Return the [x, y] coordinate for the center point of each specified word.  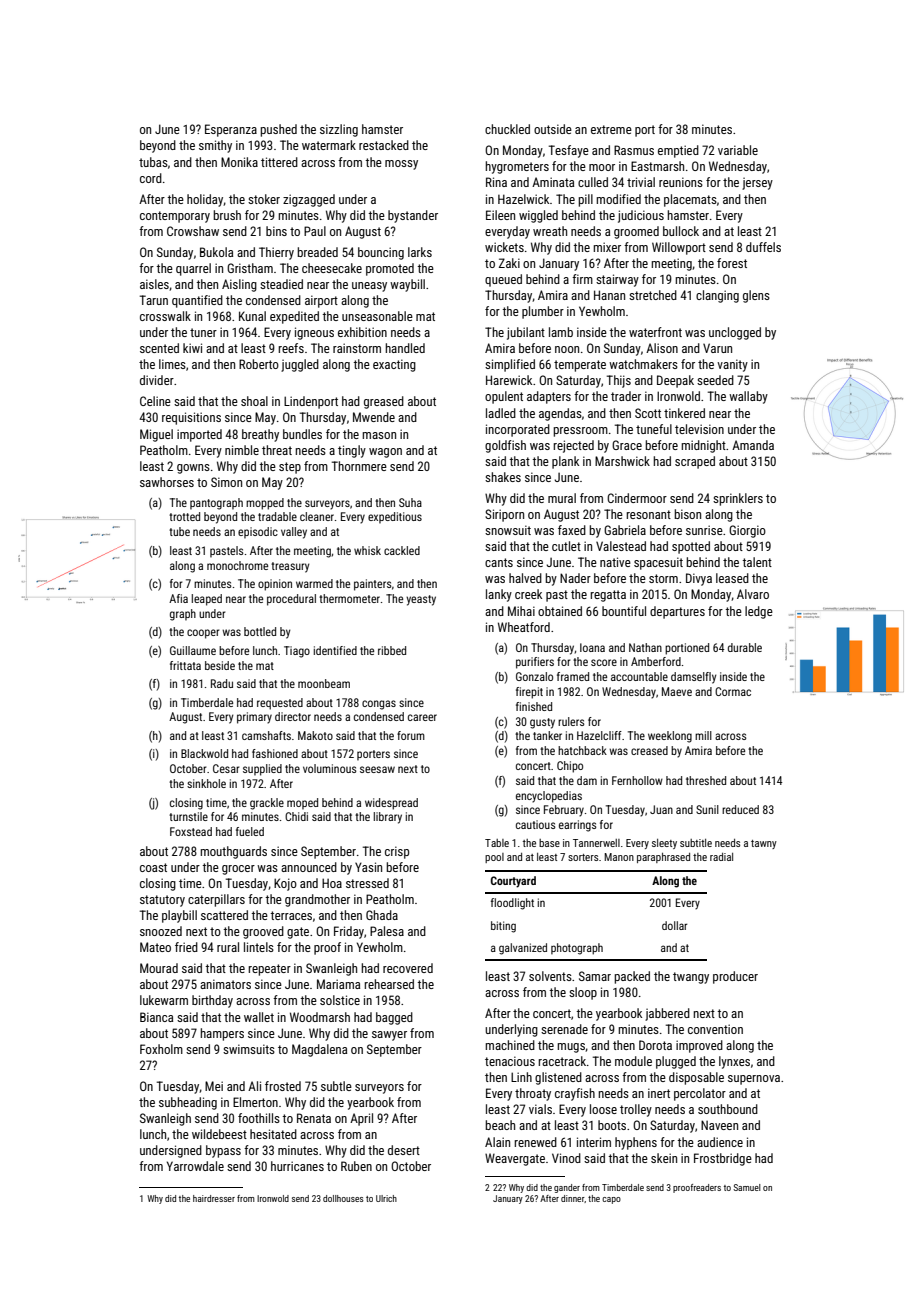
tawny [764, 844]
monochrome [237, 565]
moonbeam [324, 683]
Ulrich [386, 1198]
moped [302, 804]
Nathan [645, 647]
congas [379, 705]
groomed [636, 232]
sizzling [339, 130]
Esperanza [231, 130]
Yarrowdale [195, 1166]
